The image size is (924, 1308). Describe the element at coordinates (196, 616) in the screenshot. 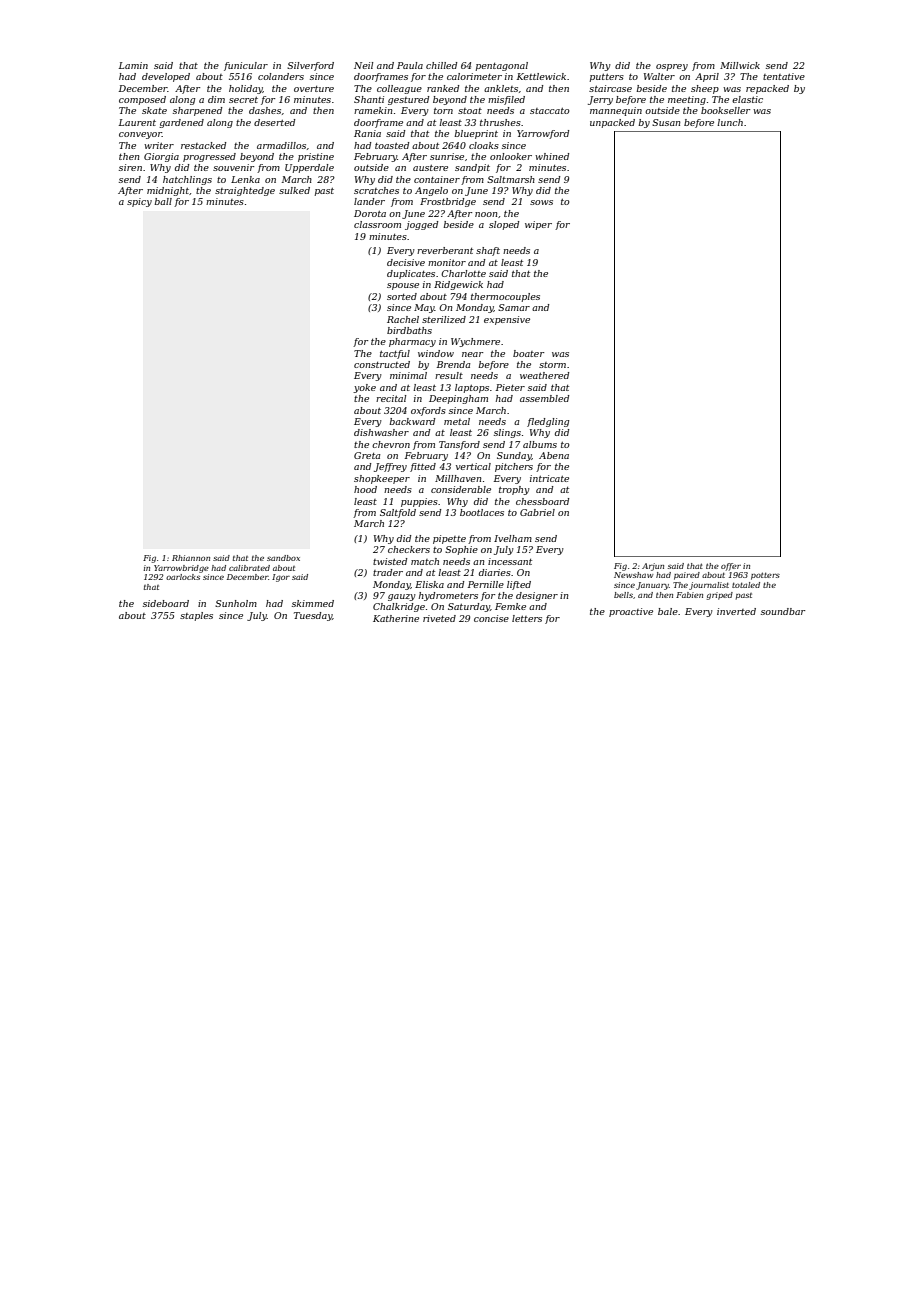

I see `staples` at that location.
